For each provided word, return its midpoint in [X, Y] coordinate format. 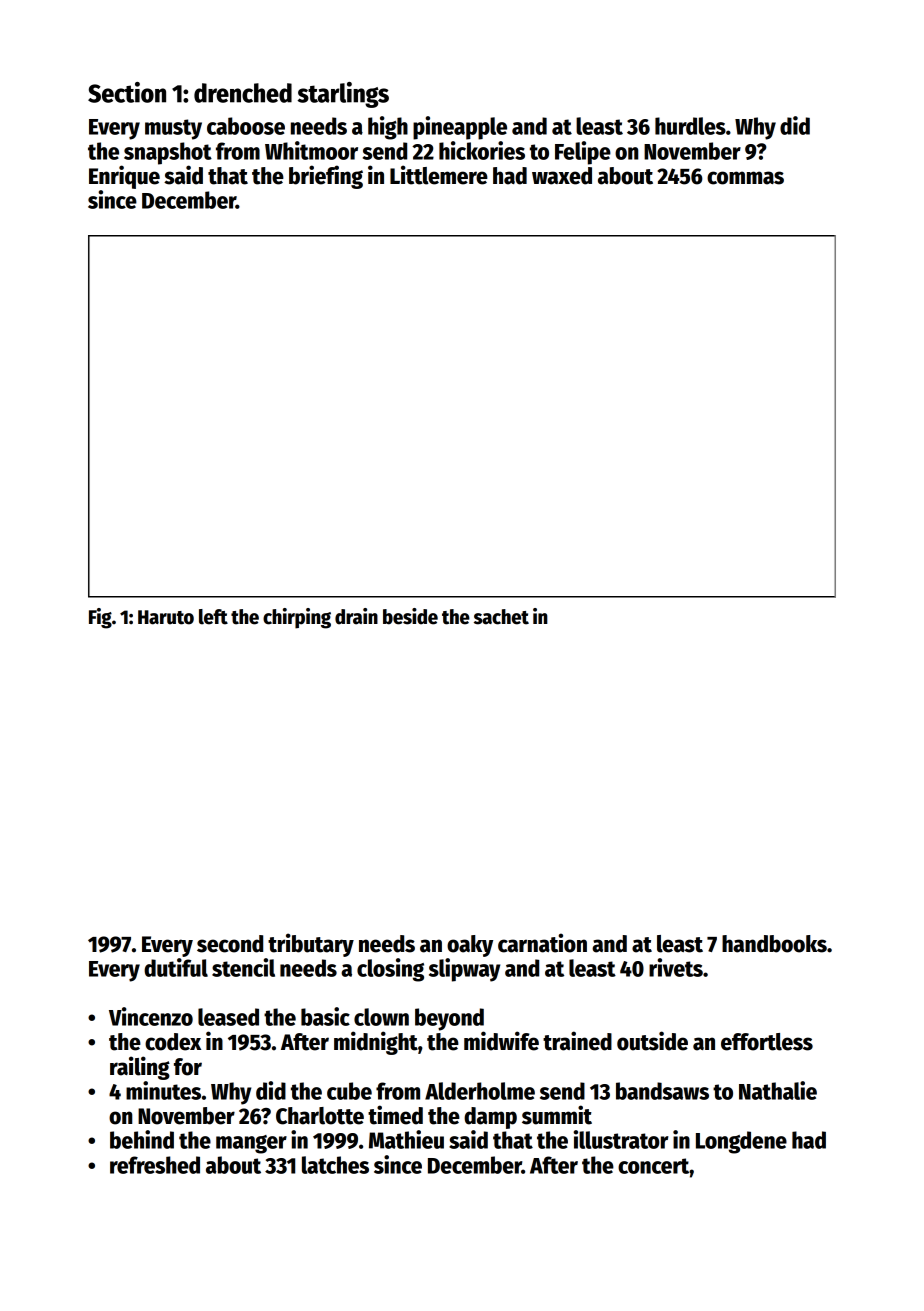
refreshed [155, 1165]
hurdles [690, 126]
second [230, 944]
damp [490, 1118]
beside [410, 616]
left [213, 617]
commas [745, 178]
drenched [243, 93]
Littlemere [439, 175]
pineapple [460, 128]
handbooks [774, 944]
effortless [767, 1042]
